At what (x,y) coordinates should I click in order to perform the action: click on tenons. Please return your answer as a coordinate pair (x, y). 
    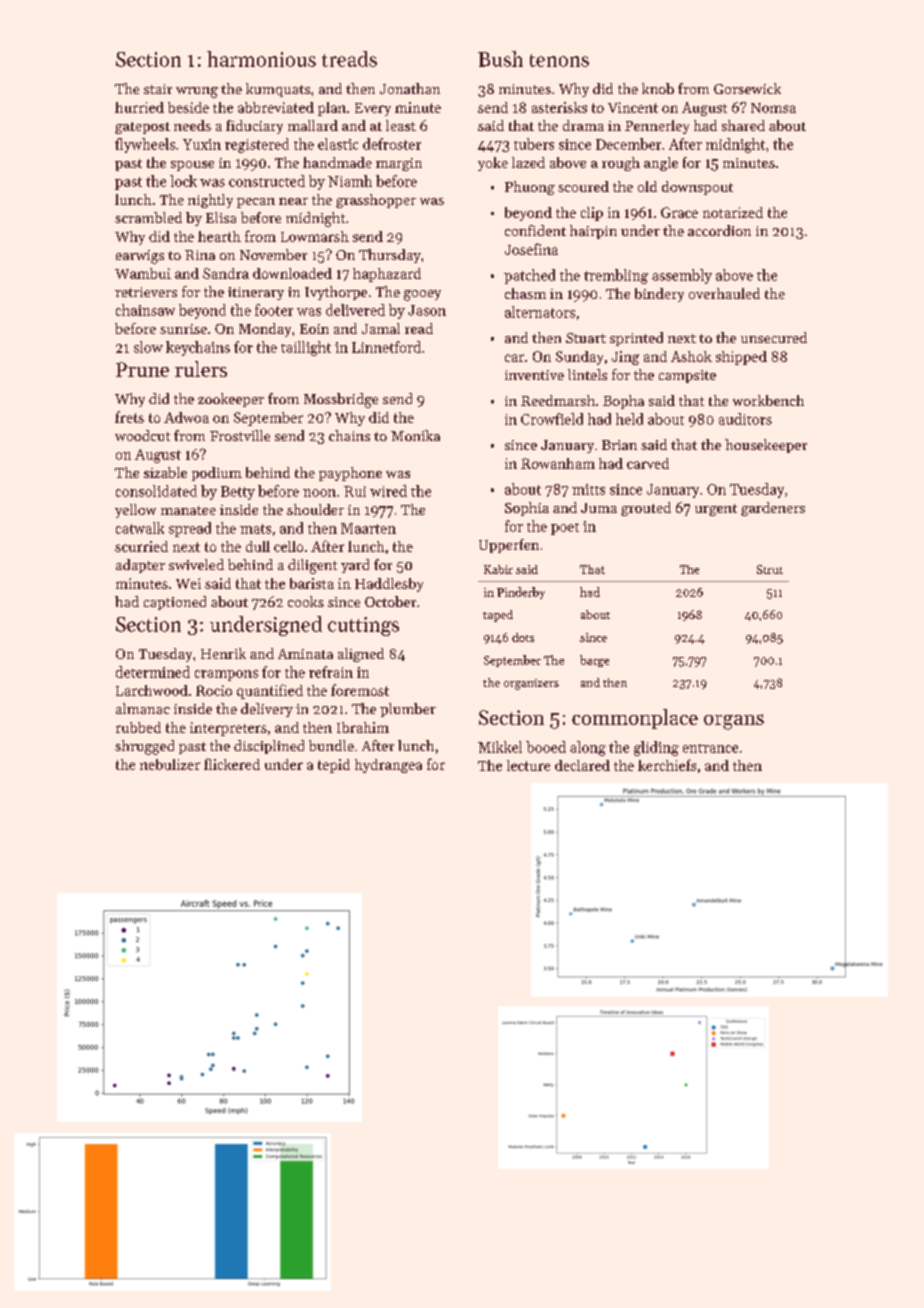
    Looking at the image, I should click on (559, 60).
